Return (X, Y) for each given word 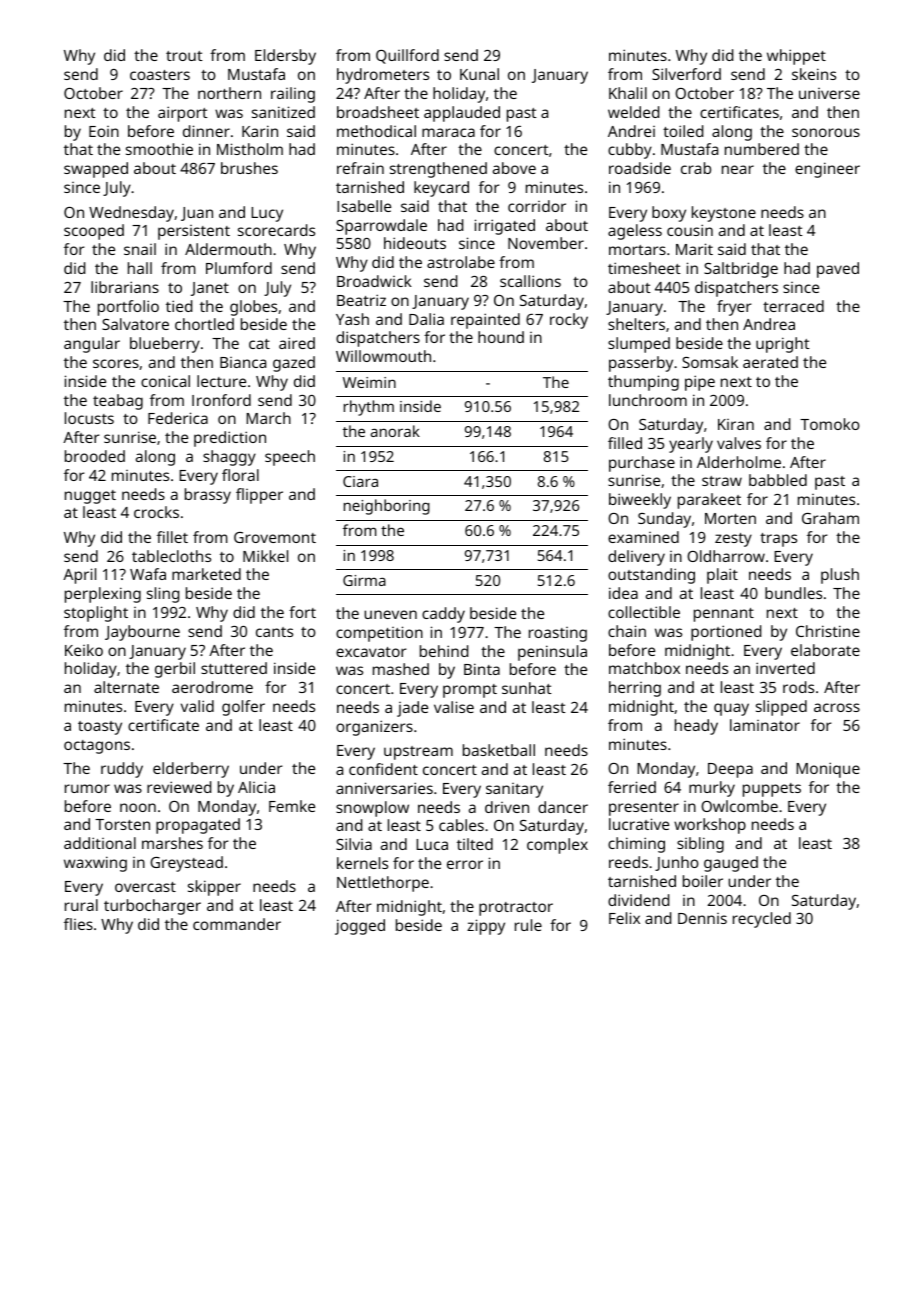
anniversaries (384, 788)
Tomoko (830, 424)
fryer (734, 308)
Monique (828, 770)
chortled (204, 324)
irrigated (505, 227)
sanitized (283, 112)
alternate (126, 687)
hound (501, 337)
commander (237, 924)
